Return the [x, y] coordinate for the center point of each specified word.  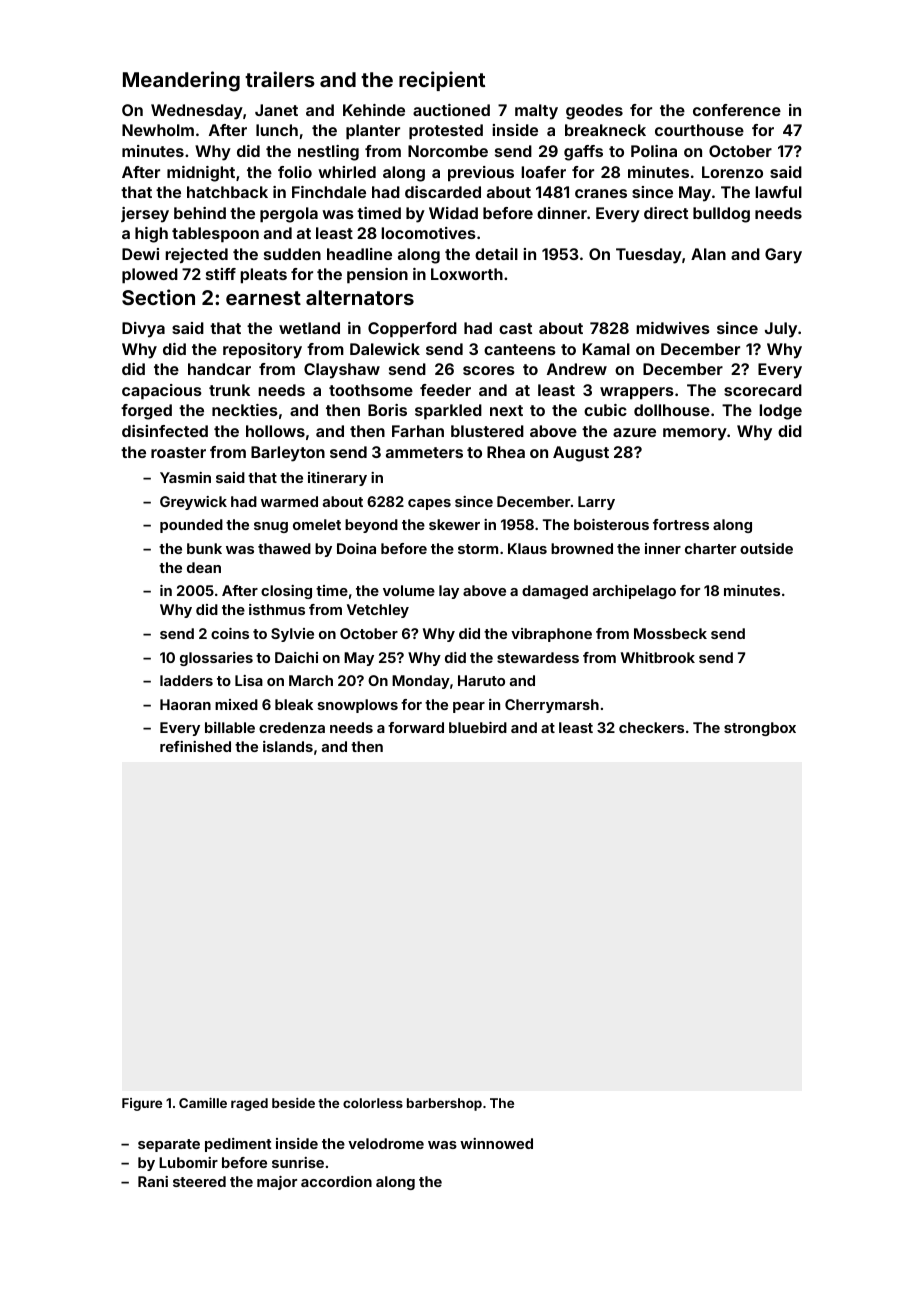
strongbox [760, 729]
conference [737, 110]
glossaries [216, 659]
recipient [442, 81]
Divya [143, 330]
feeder [445, 390]
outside [766, 548]
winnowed [496, 1143]
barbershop [444, 1104]
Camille [203, 1103]
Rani [153, 1181]
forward [416, 727]
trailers [280, 79]
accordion [336, 1181]
